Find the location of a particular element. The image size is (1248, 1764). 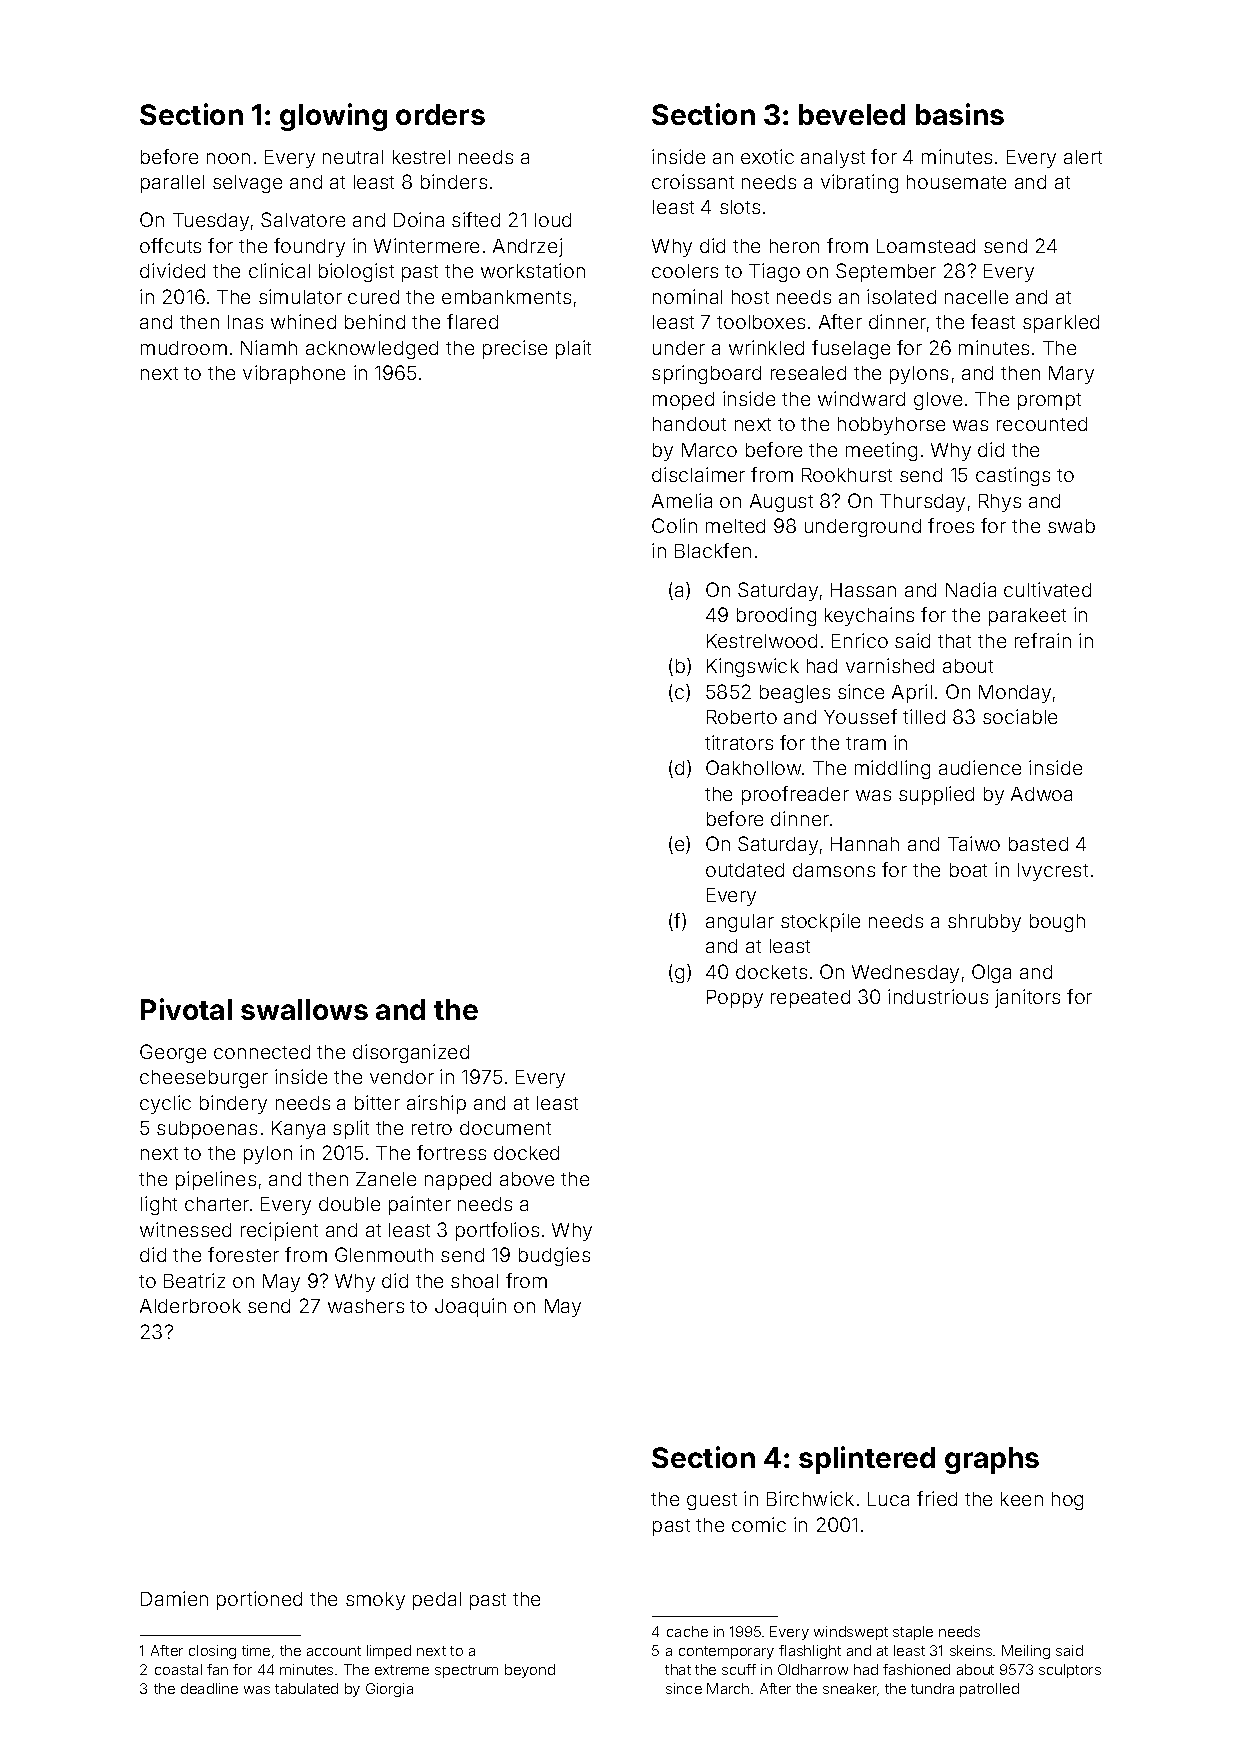

titrators is located at coordinates (739, 742).
